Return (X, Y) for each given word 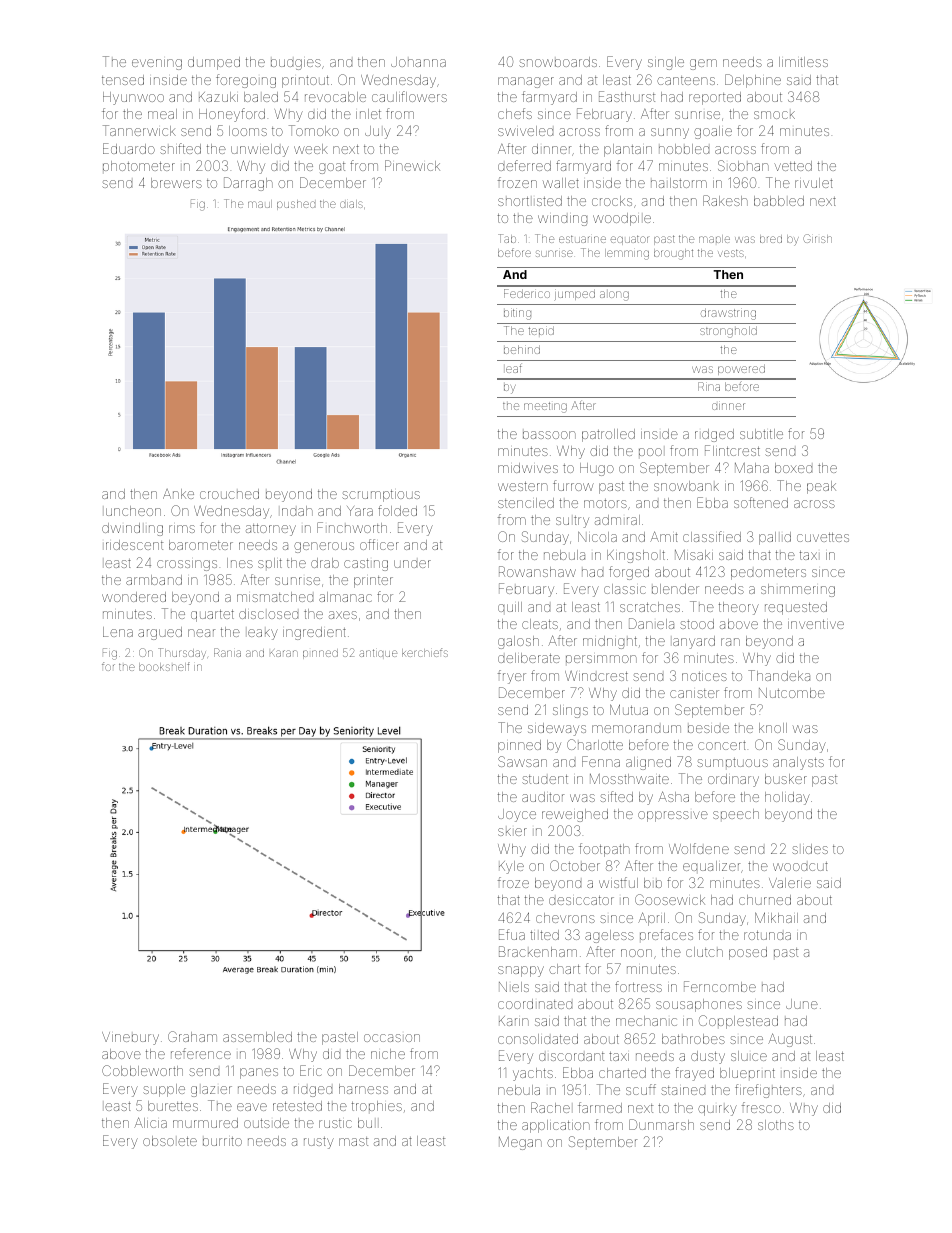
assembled (257, 1037)
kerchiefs (425, 652)
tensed (123, 80)
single (666, 63)
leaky (263, 634)
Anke (178, 494)
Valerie (790, 883)
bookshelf (164, 666)
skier (512, 832)
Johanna (418, 62)
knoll (773, 728)
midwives (528, 468)
